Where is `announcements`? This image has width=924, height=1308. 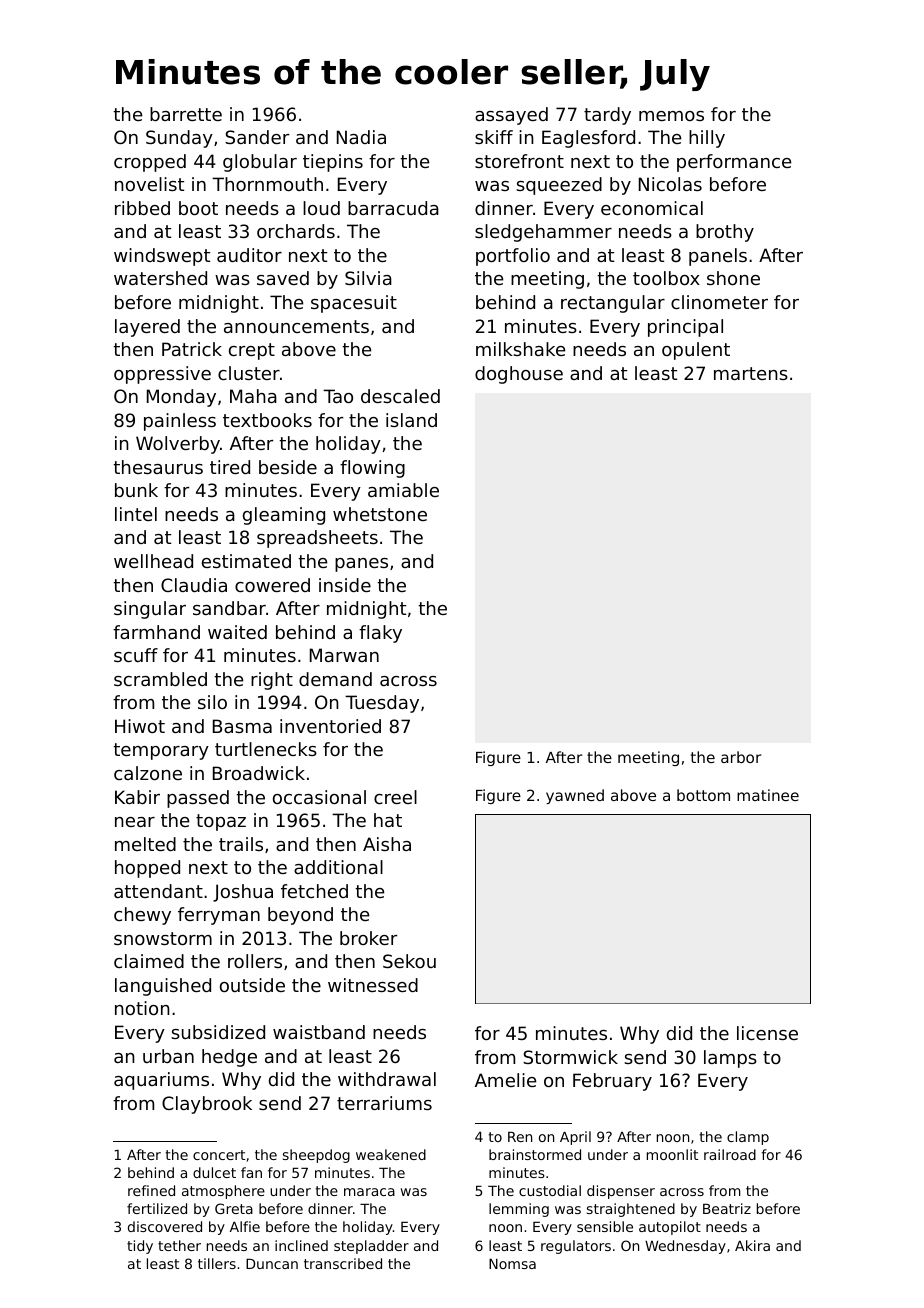 announcements is located at coordinates (296, 326).
